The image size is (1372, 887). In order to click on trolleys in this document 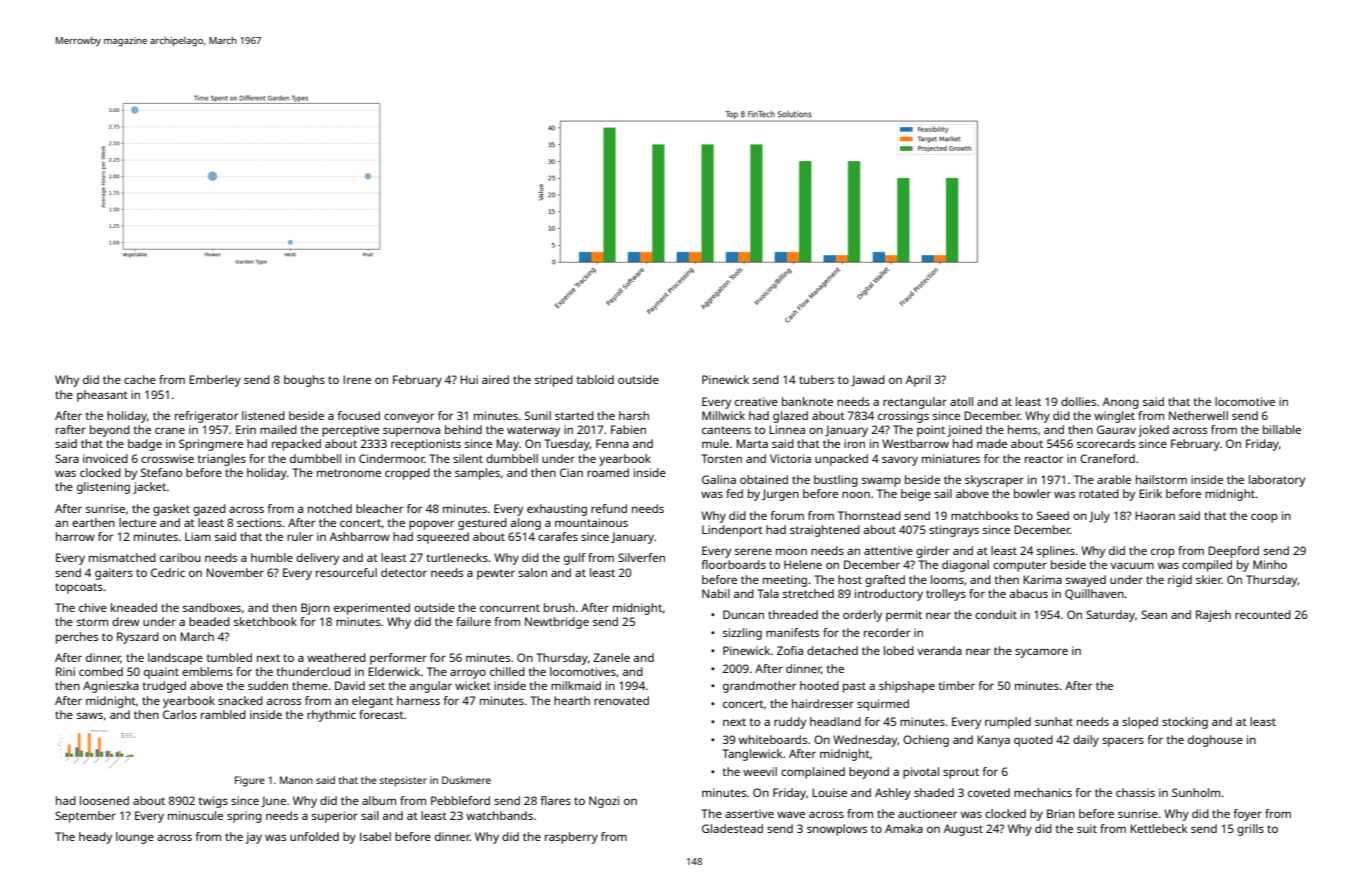, I will do `click(946, 595)`.
